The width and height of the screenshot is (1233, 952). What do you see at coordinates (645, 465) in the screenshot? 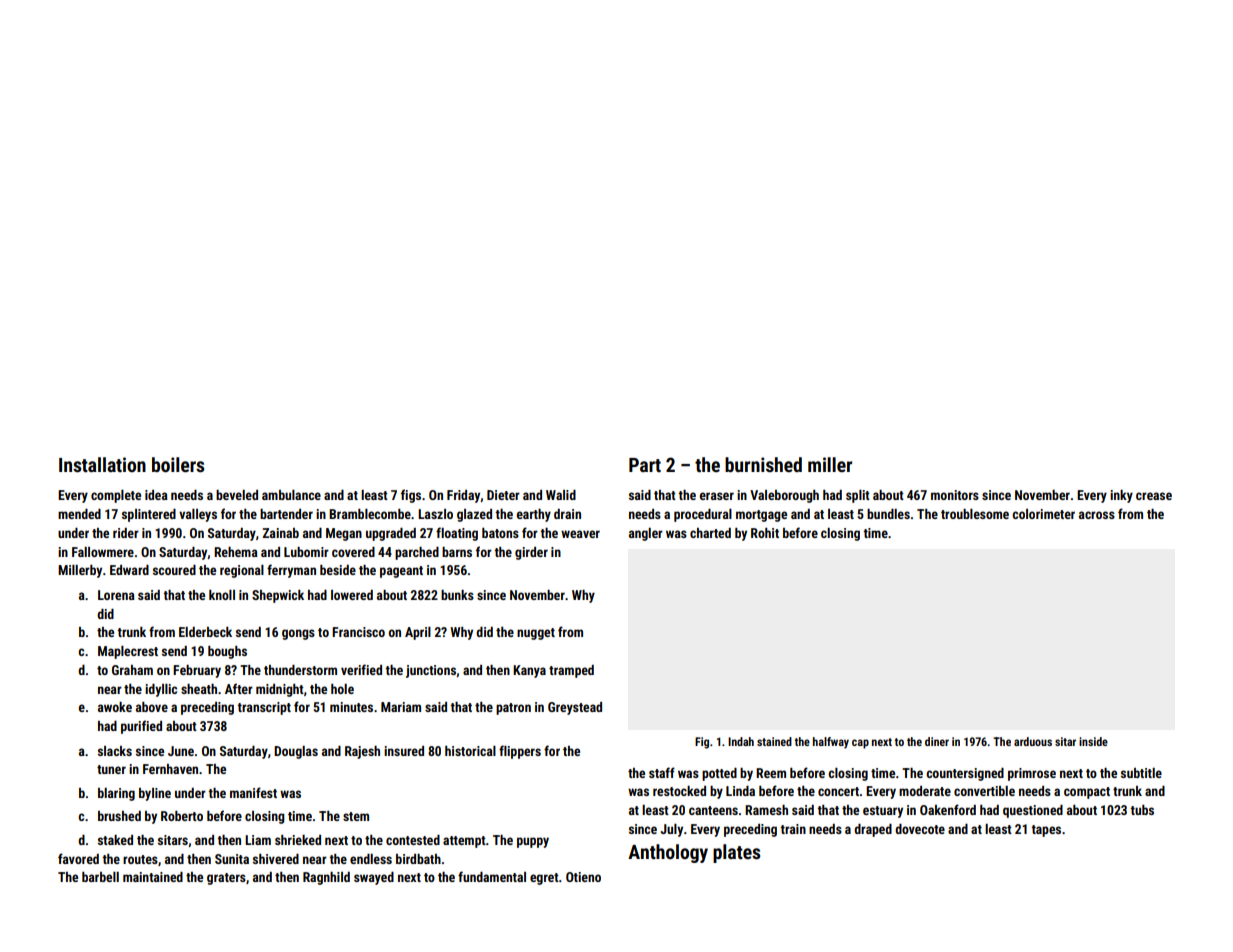
I see `Part` at bounding box center [645, 465].
